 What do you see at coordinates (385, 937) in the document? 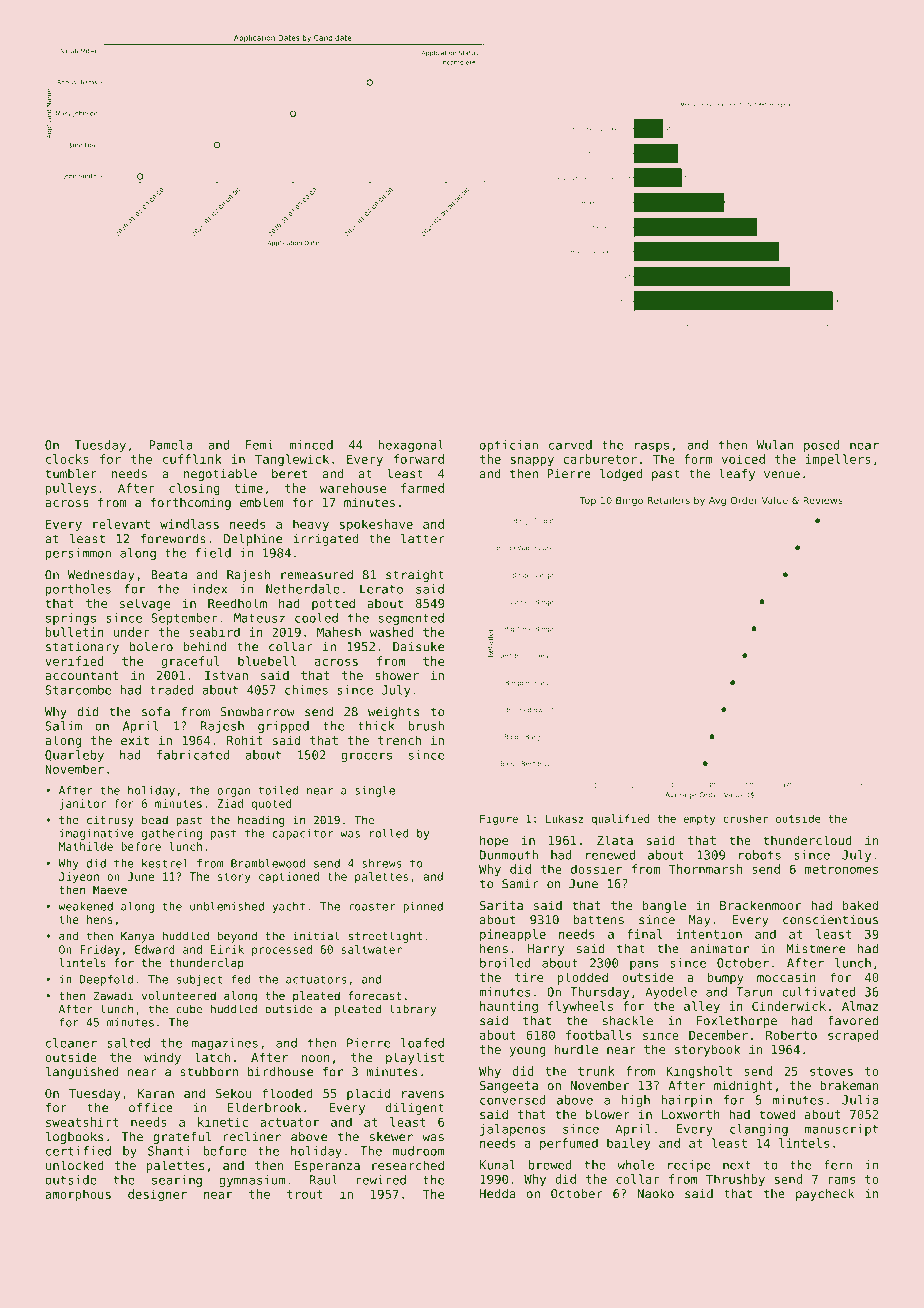
I see `streetlight` at bounding box center [385, 937].
